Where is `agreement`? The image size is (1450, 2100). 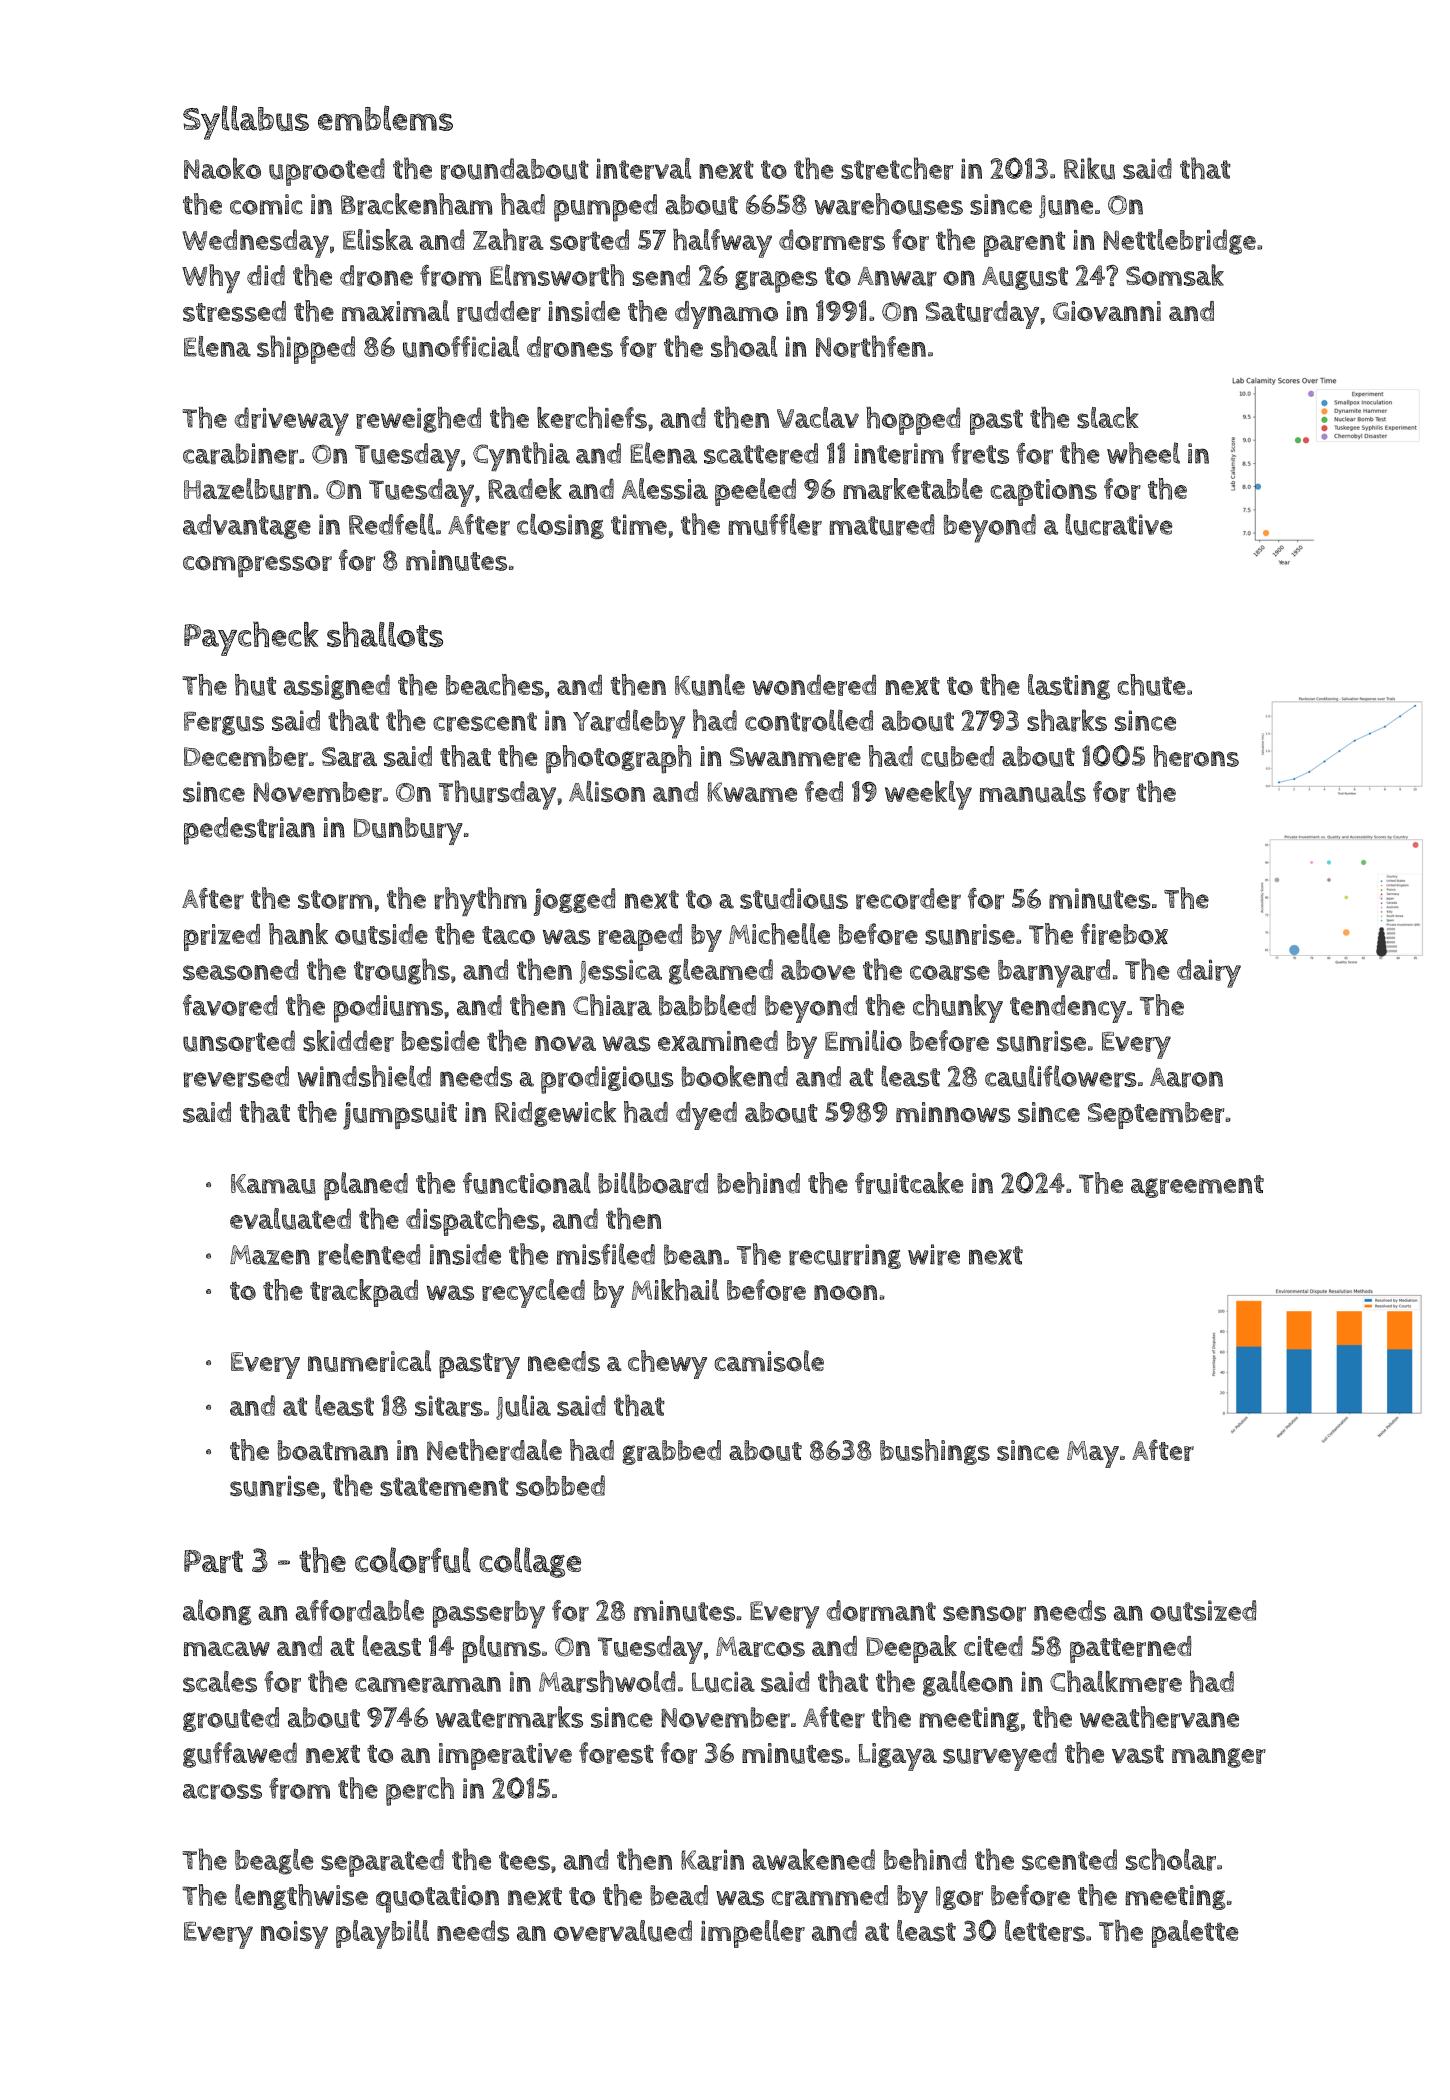
agreement is located at coordinates (1197, 1186).
